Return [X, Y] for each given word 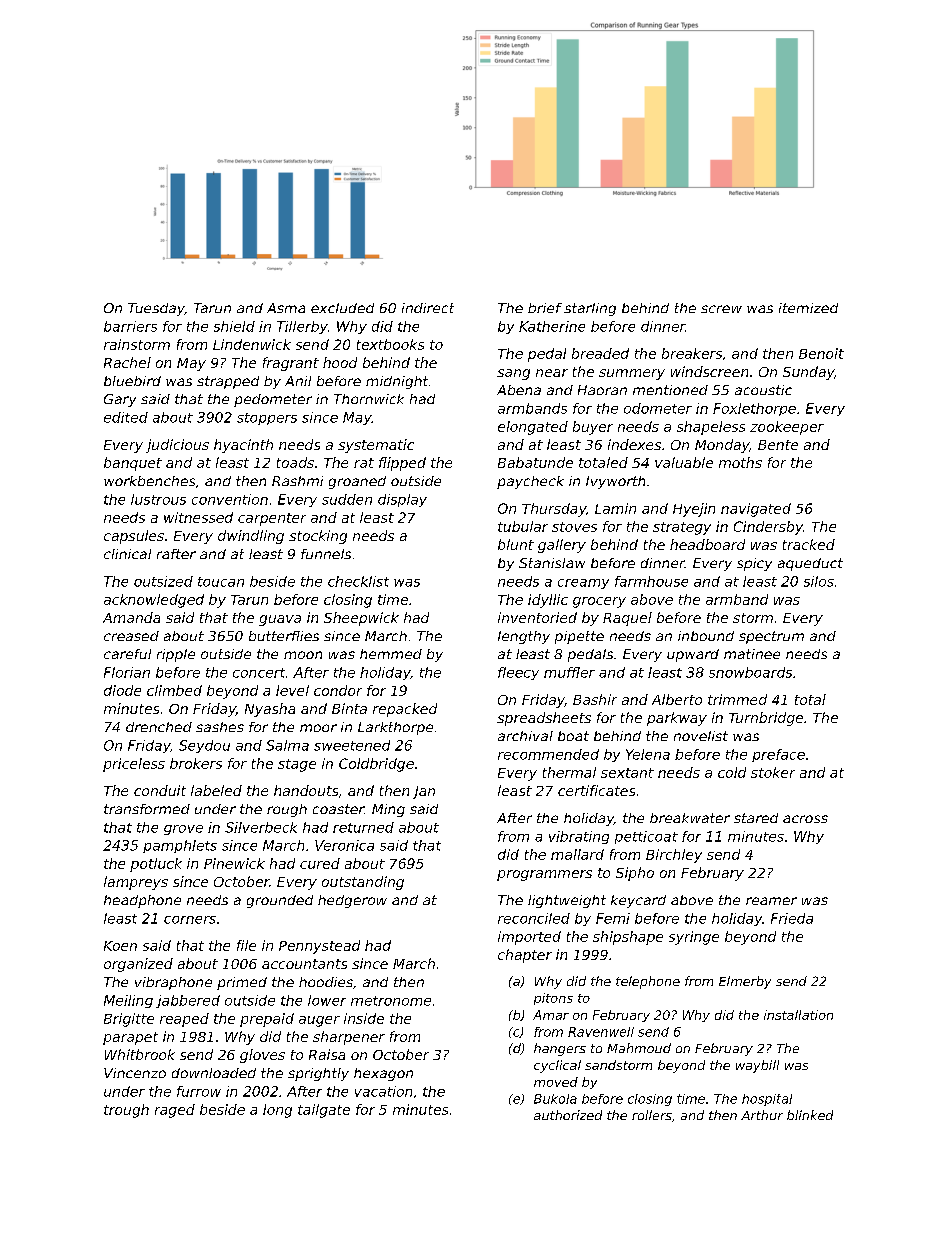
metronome [391, 1001]
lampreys [136, 883]
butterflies [284, 636]
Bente [778, 445]
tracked [809, 544]
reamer [771, 901]
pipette [579, 637]
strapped [228, 382]
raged [175, 1111]
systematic [376, 446]
